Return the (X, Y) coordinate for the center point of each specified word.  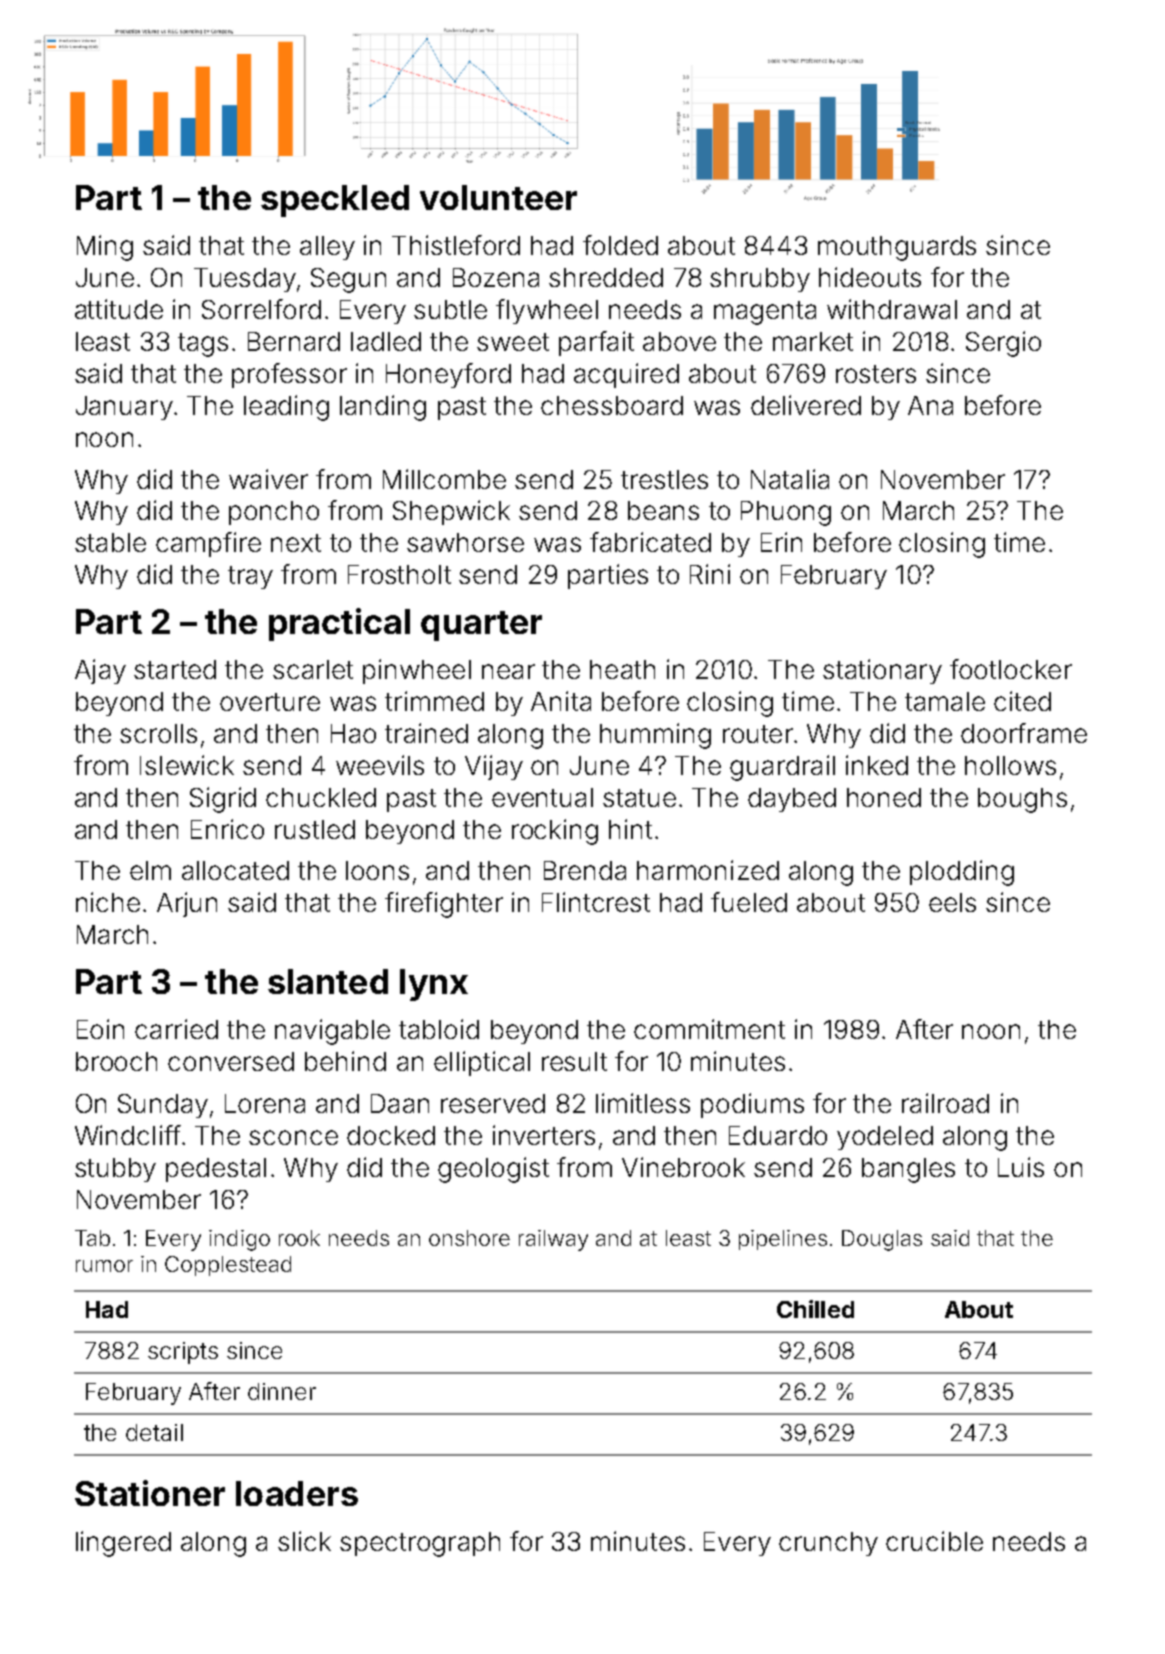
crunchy (828, 1544)
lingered (123, 1544)
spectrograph (420, 1544)
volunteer (498, 197)
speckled (335, 201)
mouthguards (897, 248)
